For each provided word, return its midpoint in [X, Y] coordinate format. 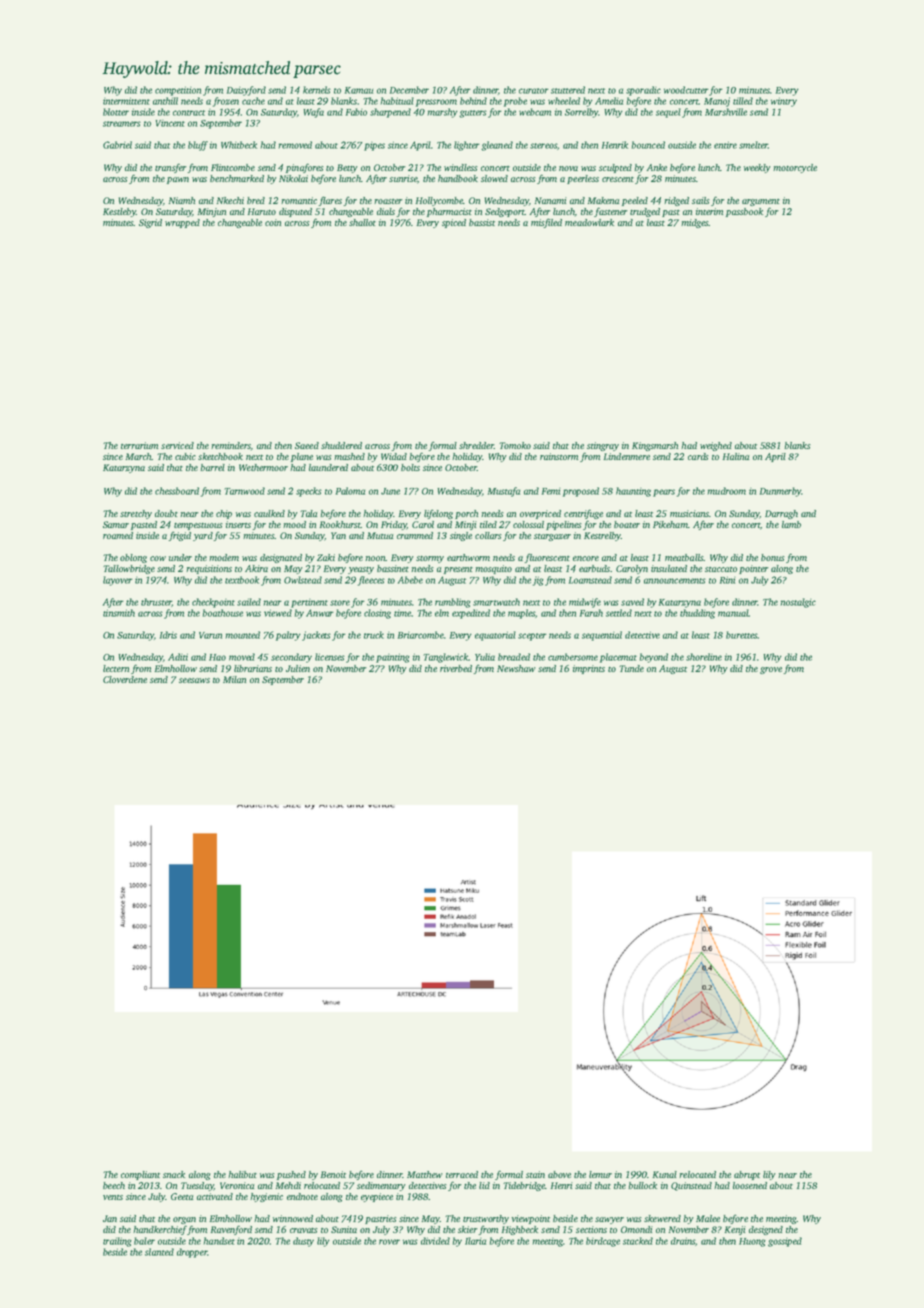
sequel [668, 113]
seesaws [194, 680]
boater [627, 524]
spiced [454, 223]
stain [535, 1174]
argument [761, 202]
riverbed [456, 668]
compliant [140, 1175]
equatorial [495, 636]
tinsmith [119, 613]
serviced [177, 445]
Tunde [631, 668]
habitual [397, 101]
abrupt [747, 1175]
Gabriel [117, 145]
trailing [117, 1242]
